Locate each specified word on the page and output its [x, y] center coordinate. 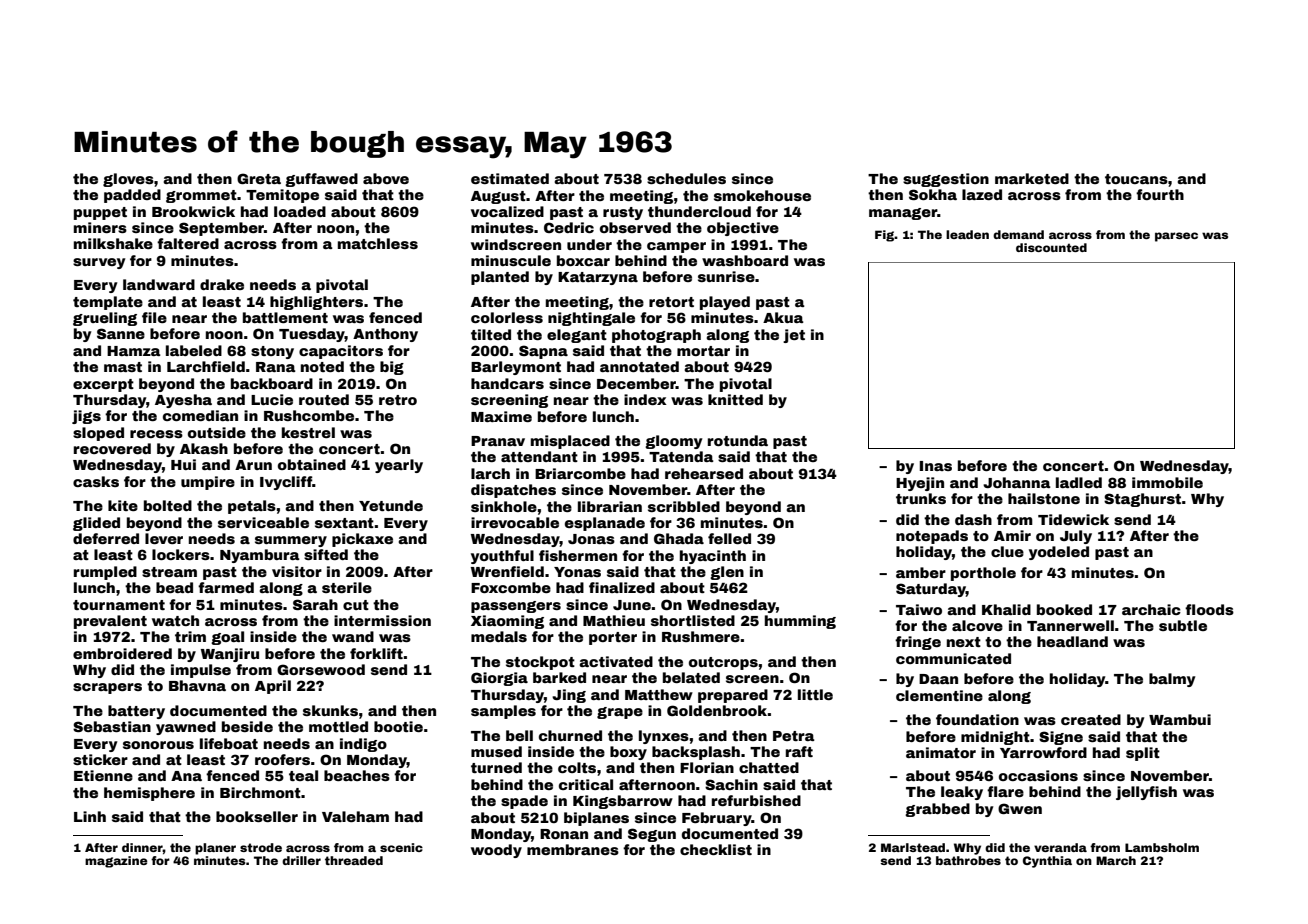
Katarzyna [598, 278]
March [1116, 860]
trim [190, 636]
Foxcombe [511, 587]
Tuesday [312, 335]
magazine [116, 862]
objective [743, 229]
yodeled [1059, 553]
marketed [1032, 178]
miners [100, 227]
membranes [573, 849]
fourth [1160, 194]
